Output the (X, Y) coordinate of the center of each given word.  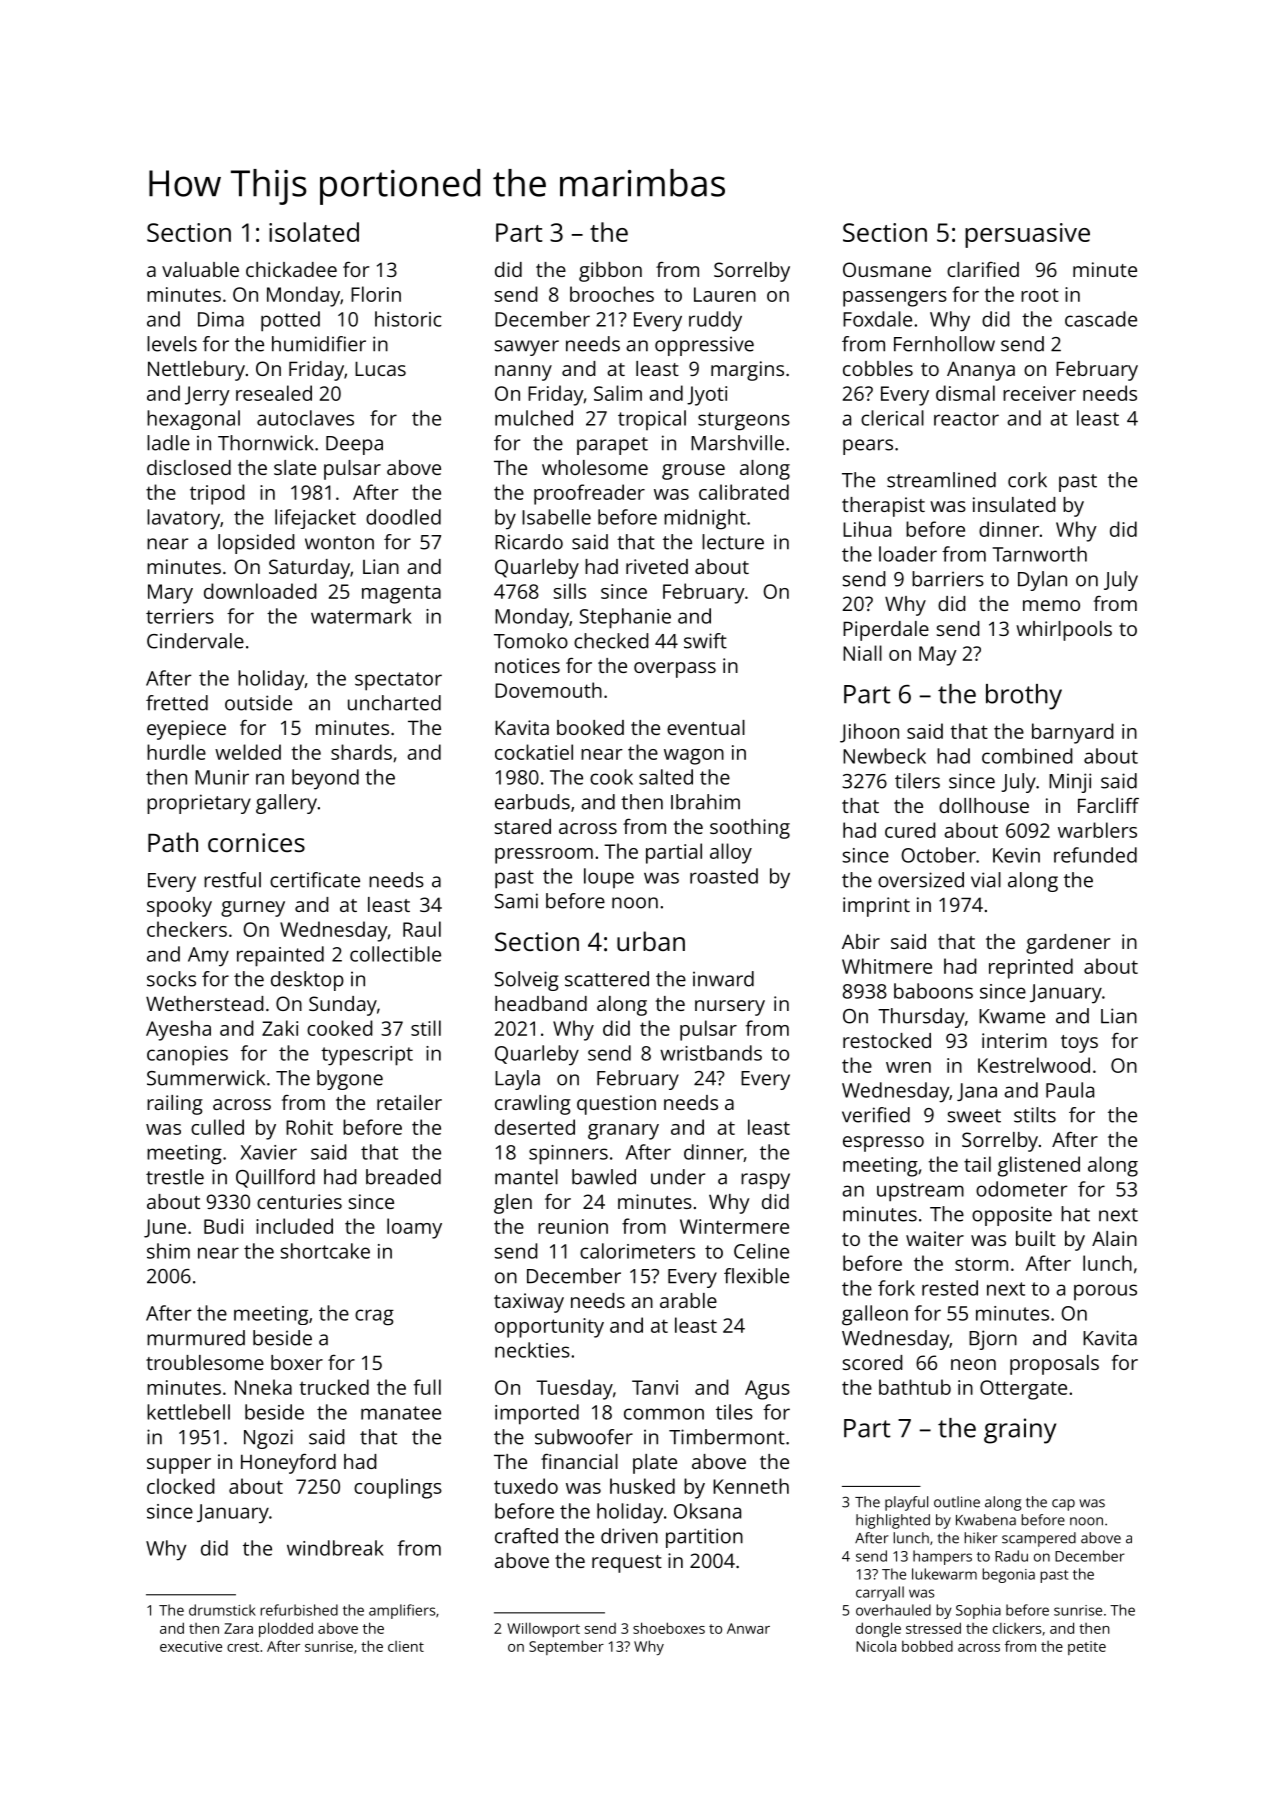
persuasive (1027, 235)
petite (1087, 1648)
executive (191, 1646)
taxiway (529, 1303)
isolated (314, 232)
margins (747, 371)
